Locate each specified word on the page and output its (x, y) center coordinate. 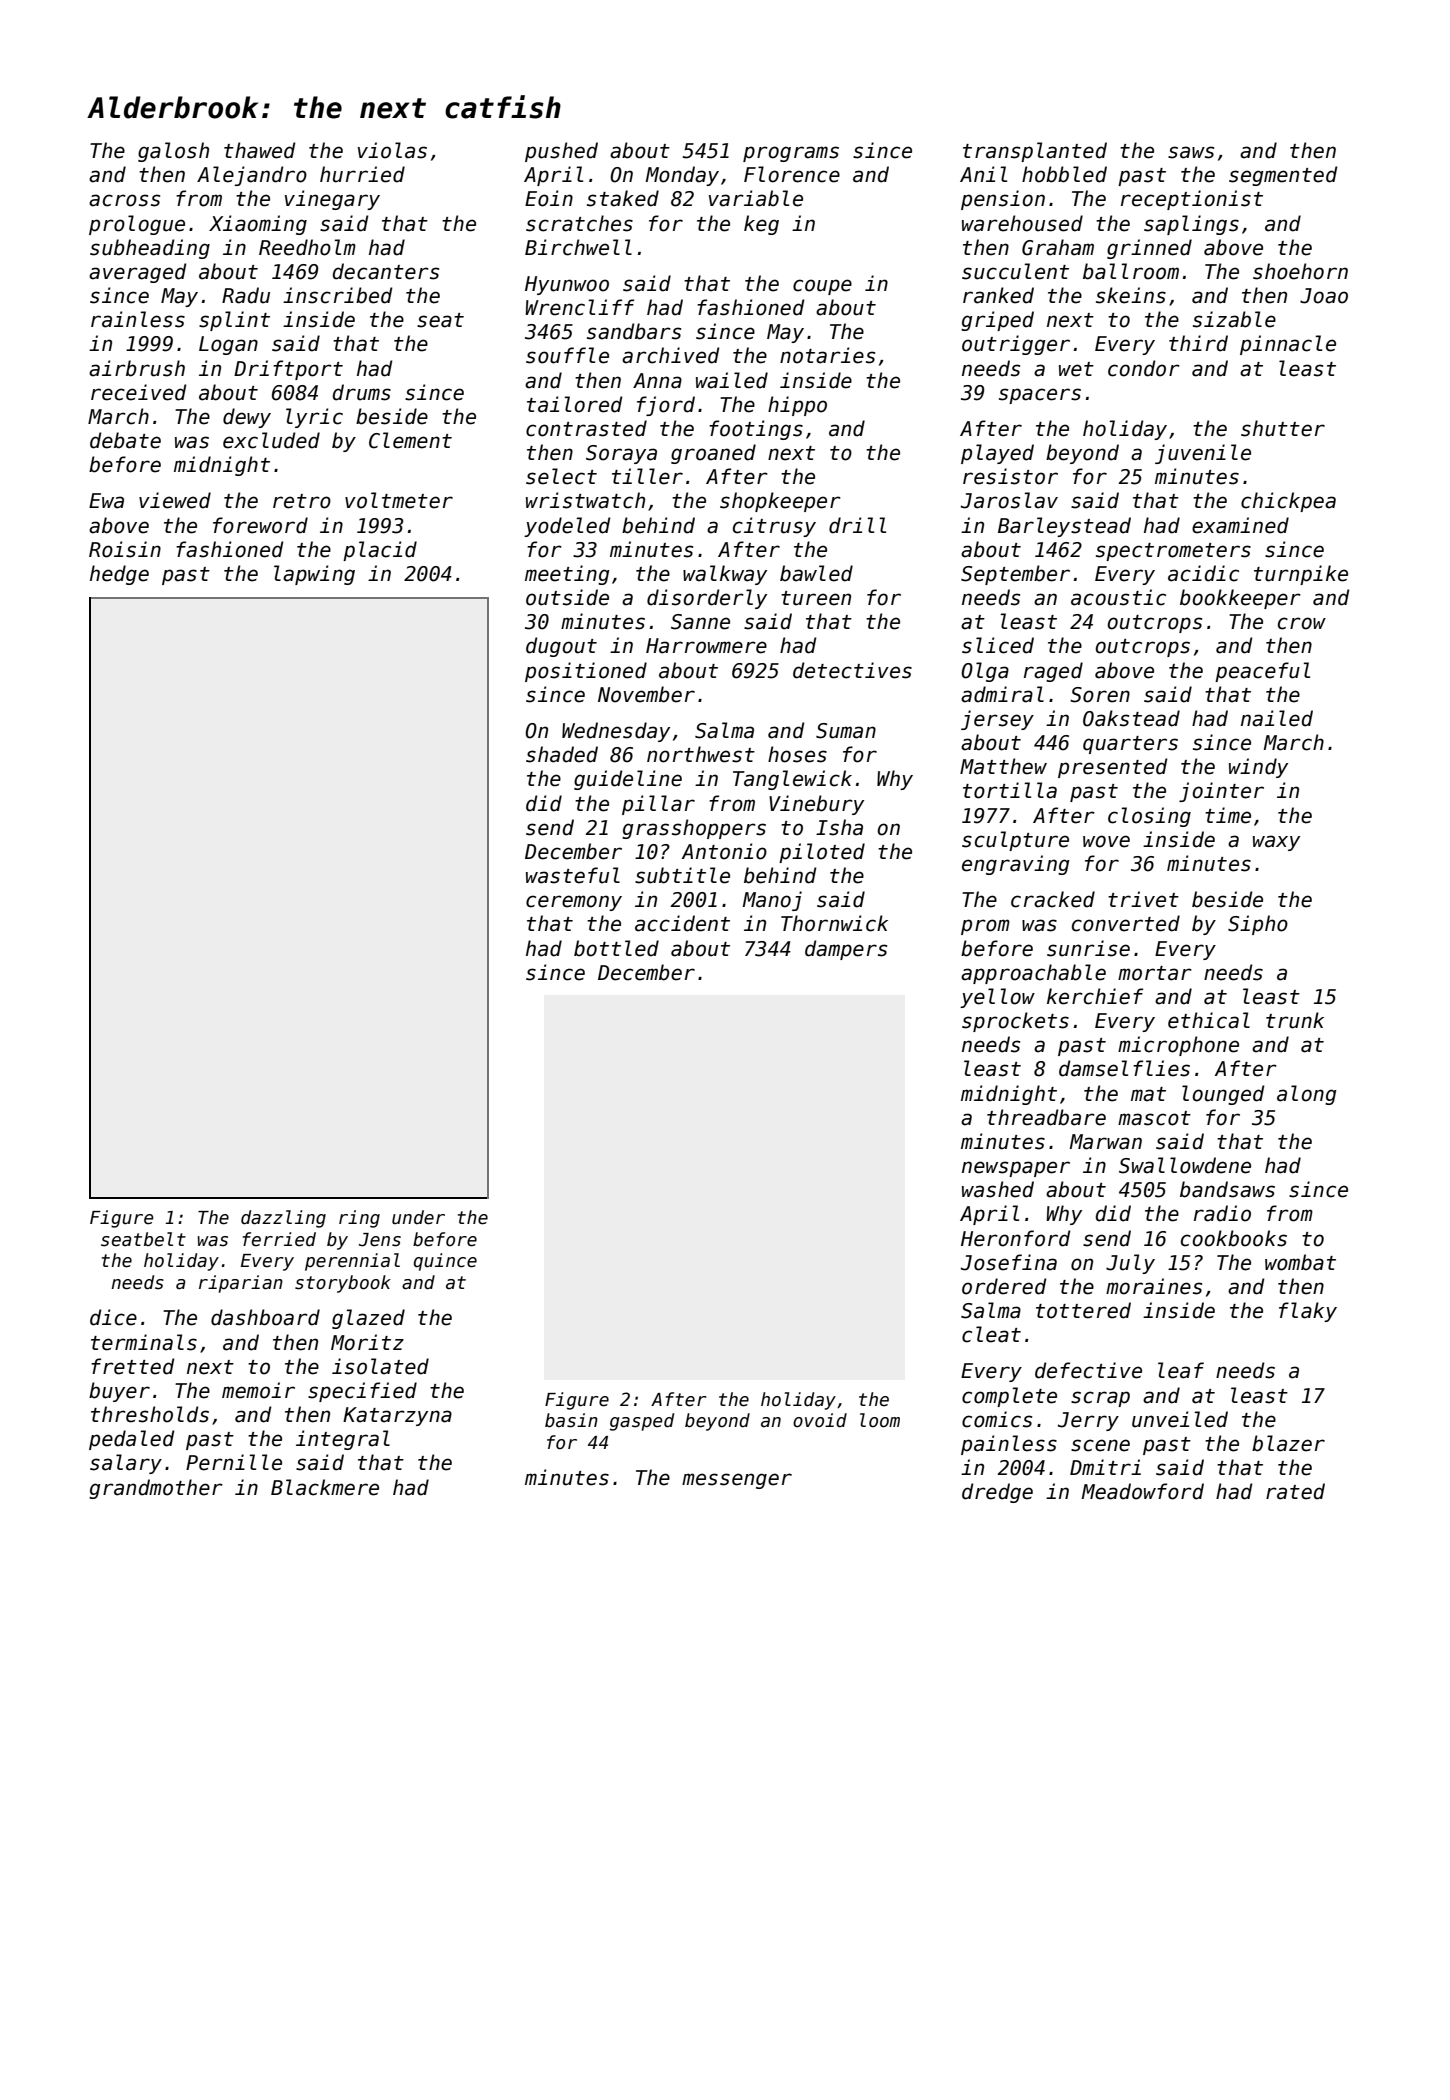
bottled (616, 948)
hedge (119, 575)
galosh (173, 152)
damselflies (1124, 1068)
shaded (562, 754)
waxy (1276, 843)
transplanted (1035, 152)
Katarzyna (397, 1416)
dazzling (283, 1219)
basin (571, 1420)
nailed (1277, 718)
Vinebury (816, 805)
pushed (561, 152)
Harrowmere (706, 646)
